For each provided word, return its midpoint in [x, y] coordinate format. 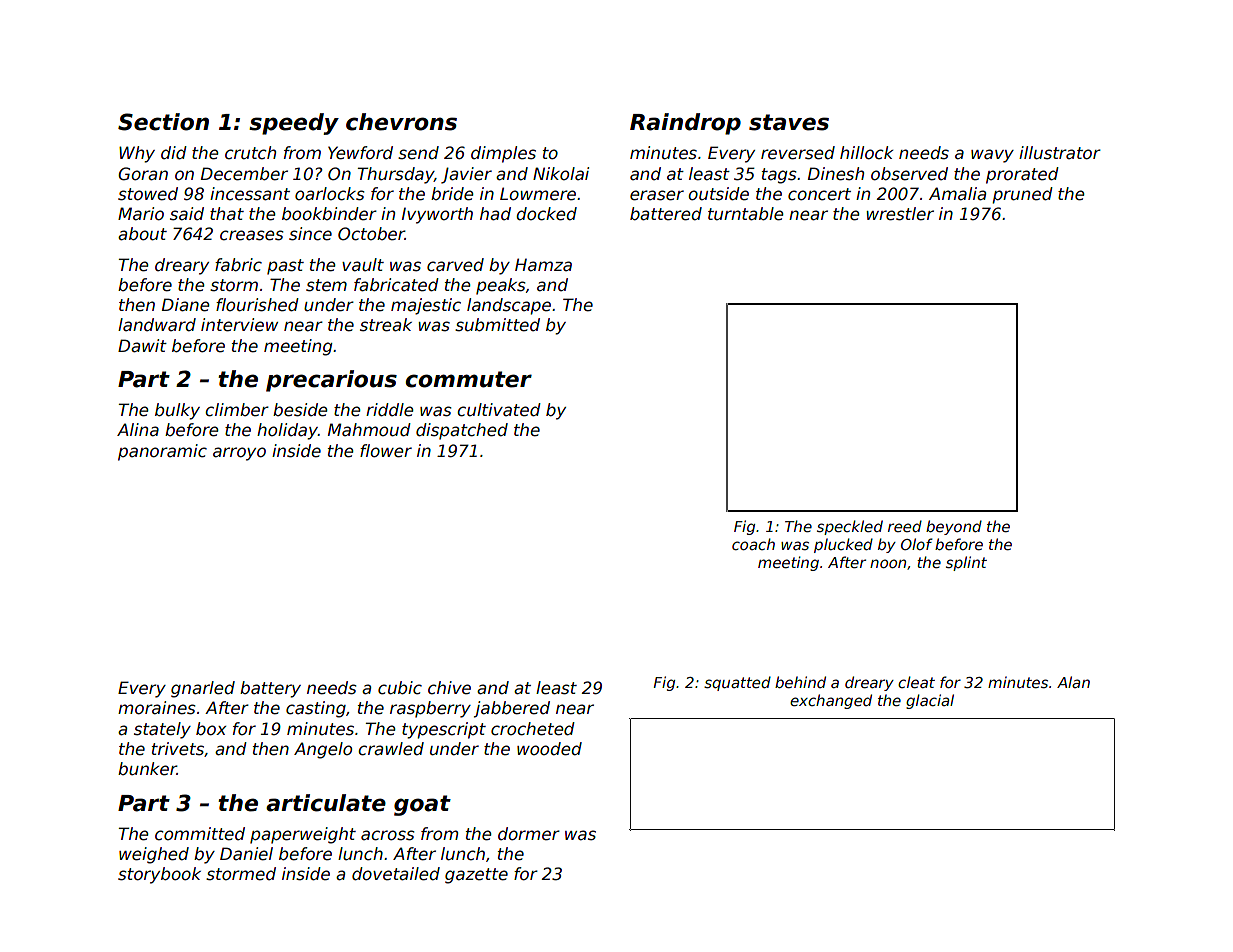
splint [966, 563]
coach [753, 544]
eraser [657, 195]
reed [905, 526]
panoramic [162, 452]
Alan [1073, 682]
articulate [326, 803]
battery [270, 689]
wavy [992, 156]
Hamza [543, 265]
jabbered [512, 709]
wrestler [900, 214]
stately [162, 730]
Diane [186, 305]
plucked [843, 545]
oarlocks [330, 194]
